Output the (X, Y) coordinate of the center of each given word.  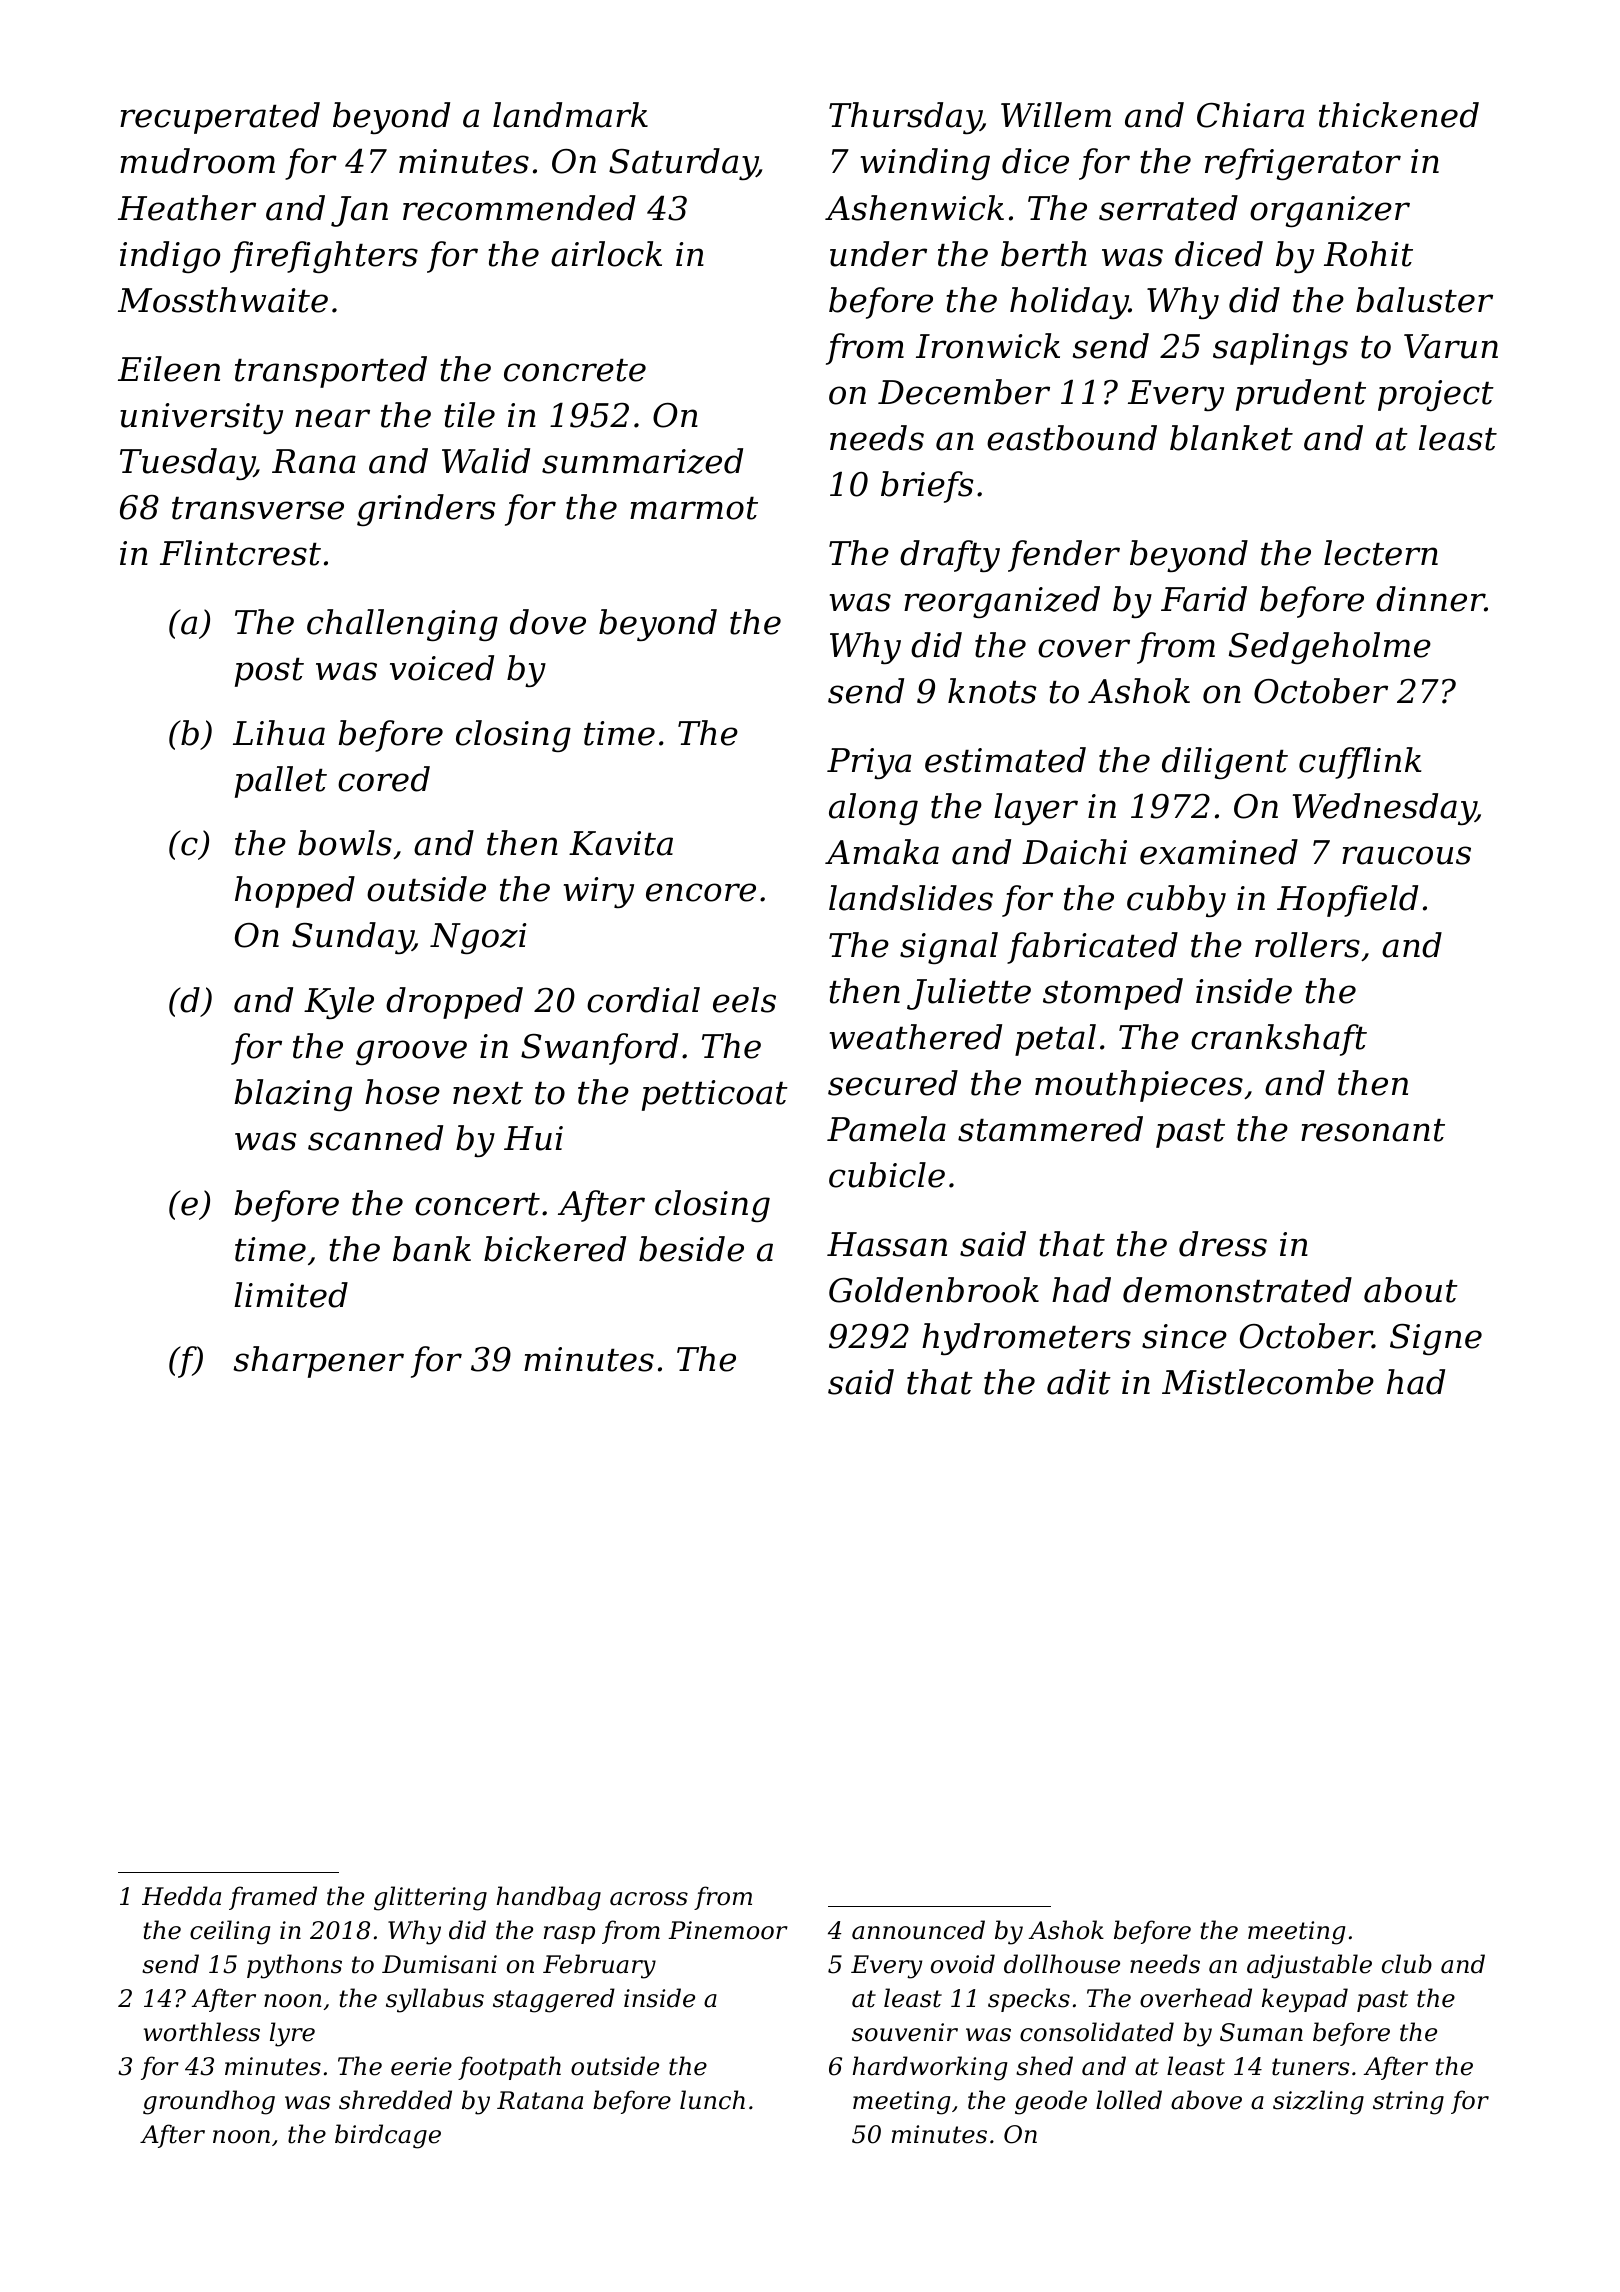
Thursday (905, 118)
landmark (570, 115)
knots (992, 691)
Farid (1204, 599)
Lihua (279, 733)
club (1407, 1964)
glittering (430, 1898)
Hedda (181, 1896)
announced (918, 1930)
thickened (1399, 115)
